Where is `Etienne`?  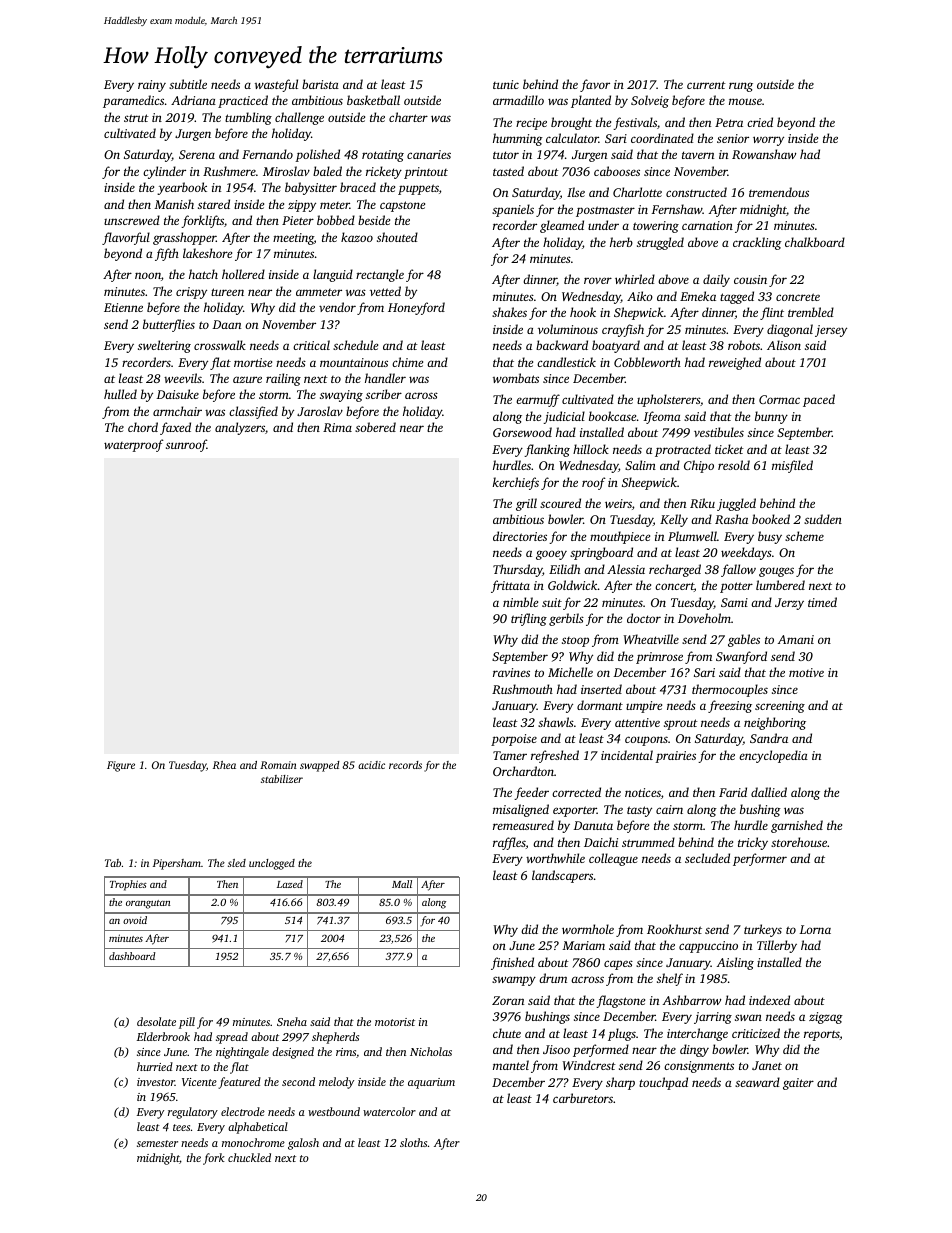 Etienne is located at coordinates (123, 307).
